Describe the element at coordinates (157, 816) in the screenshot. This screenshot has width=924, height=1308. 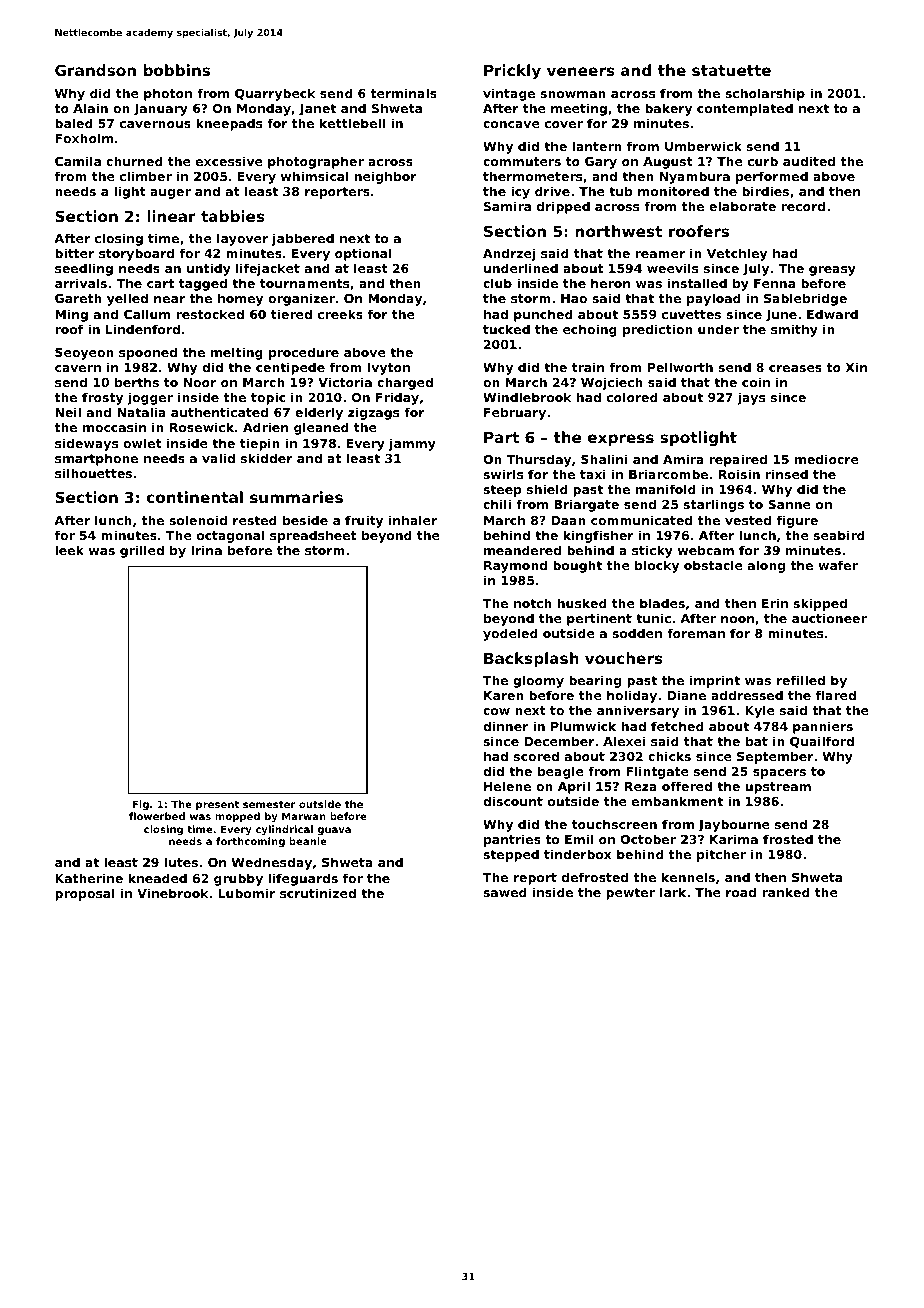
I see `flowerbed` at that location.
